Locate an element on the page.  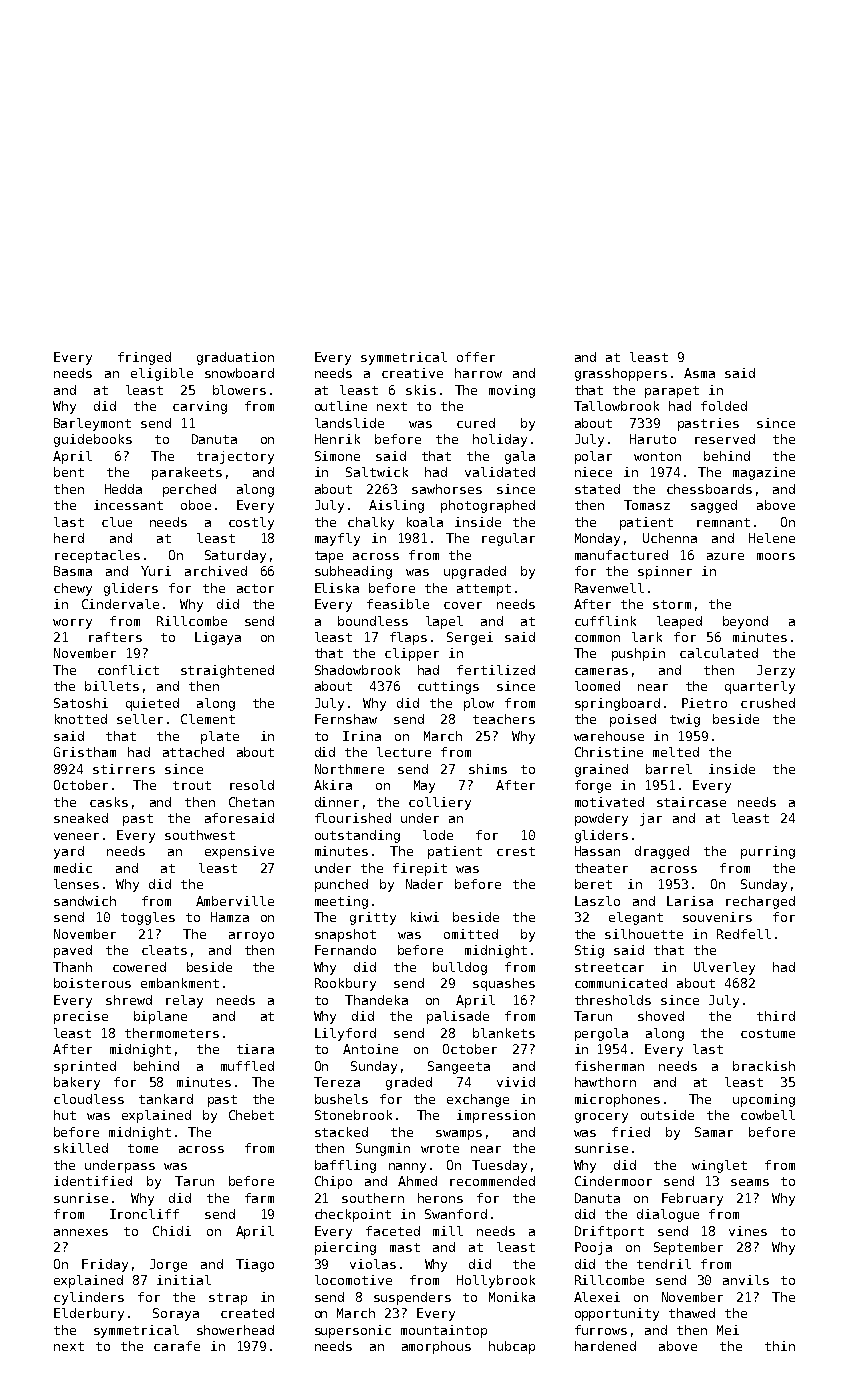
jar is located at coordinates (651, 819).
